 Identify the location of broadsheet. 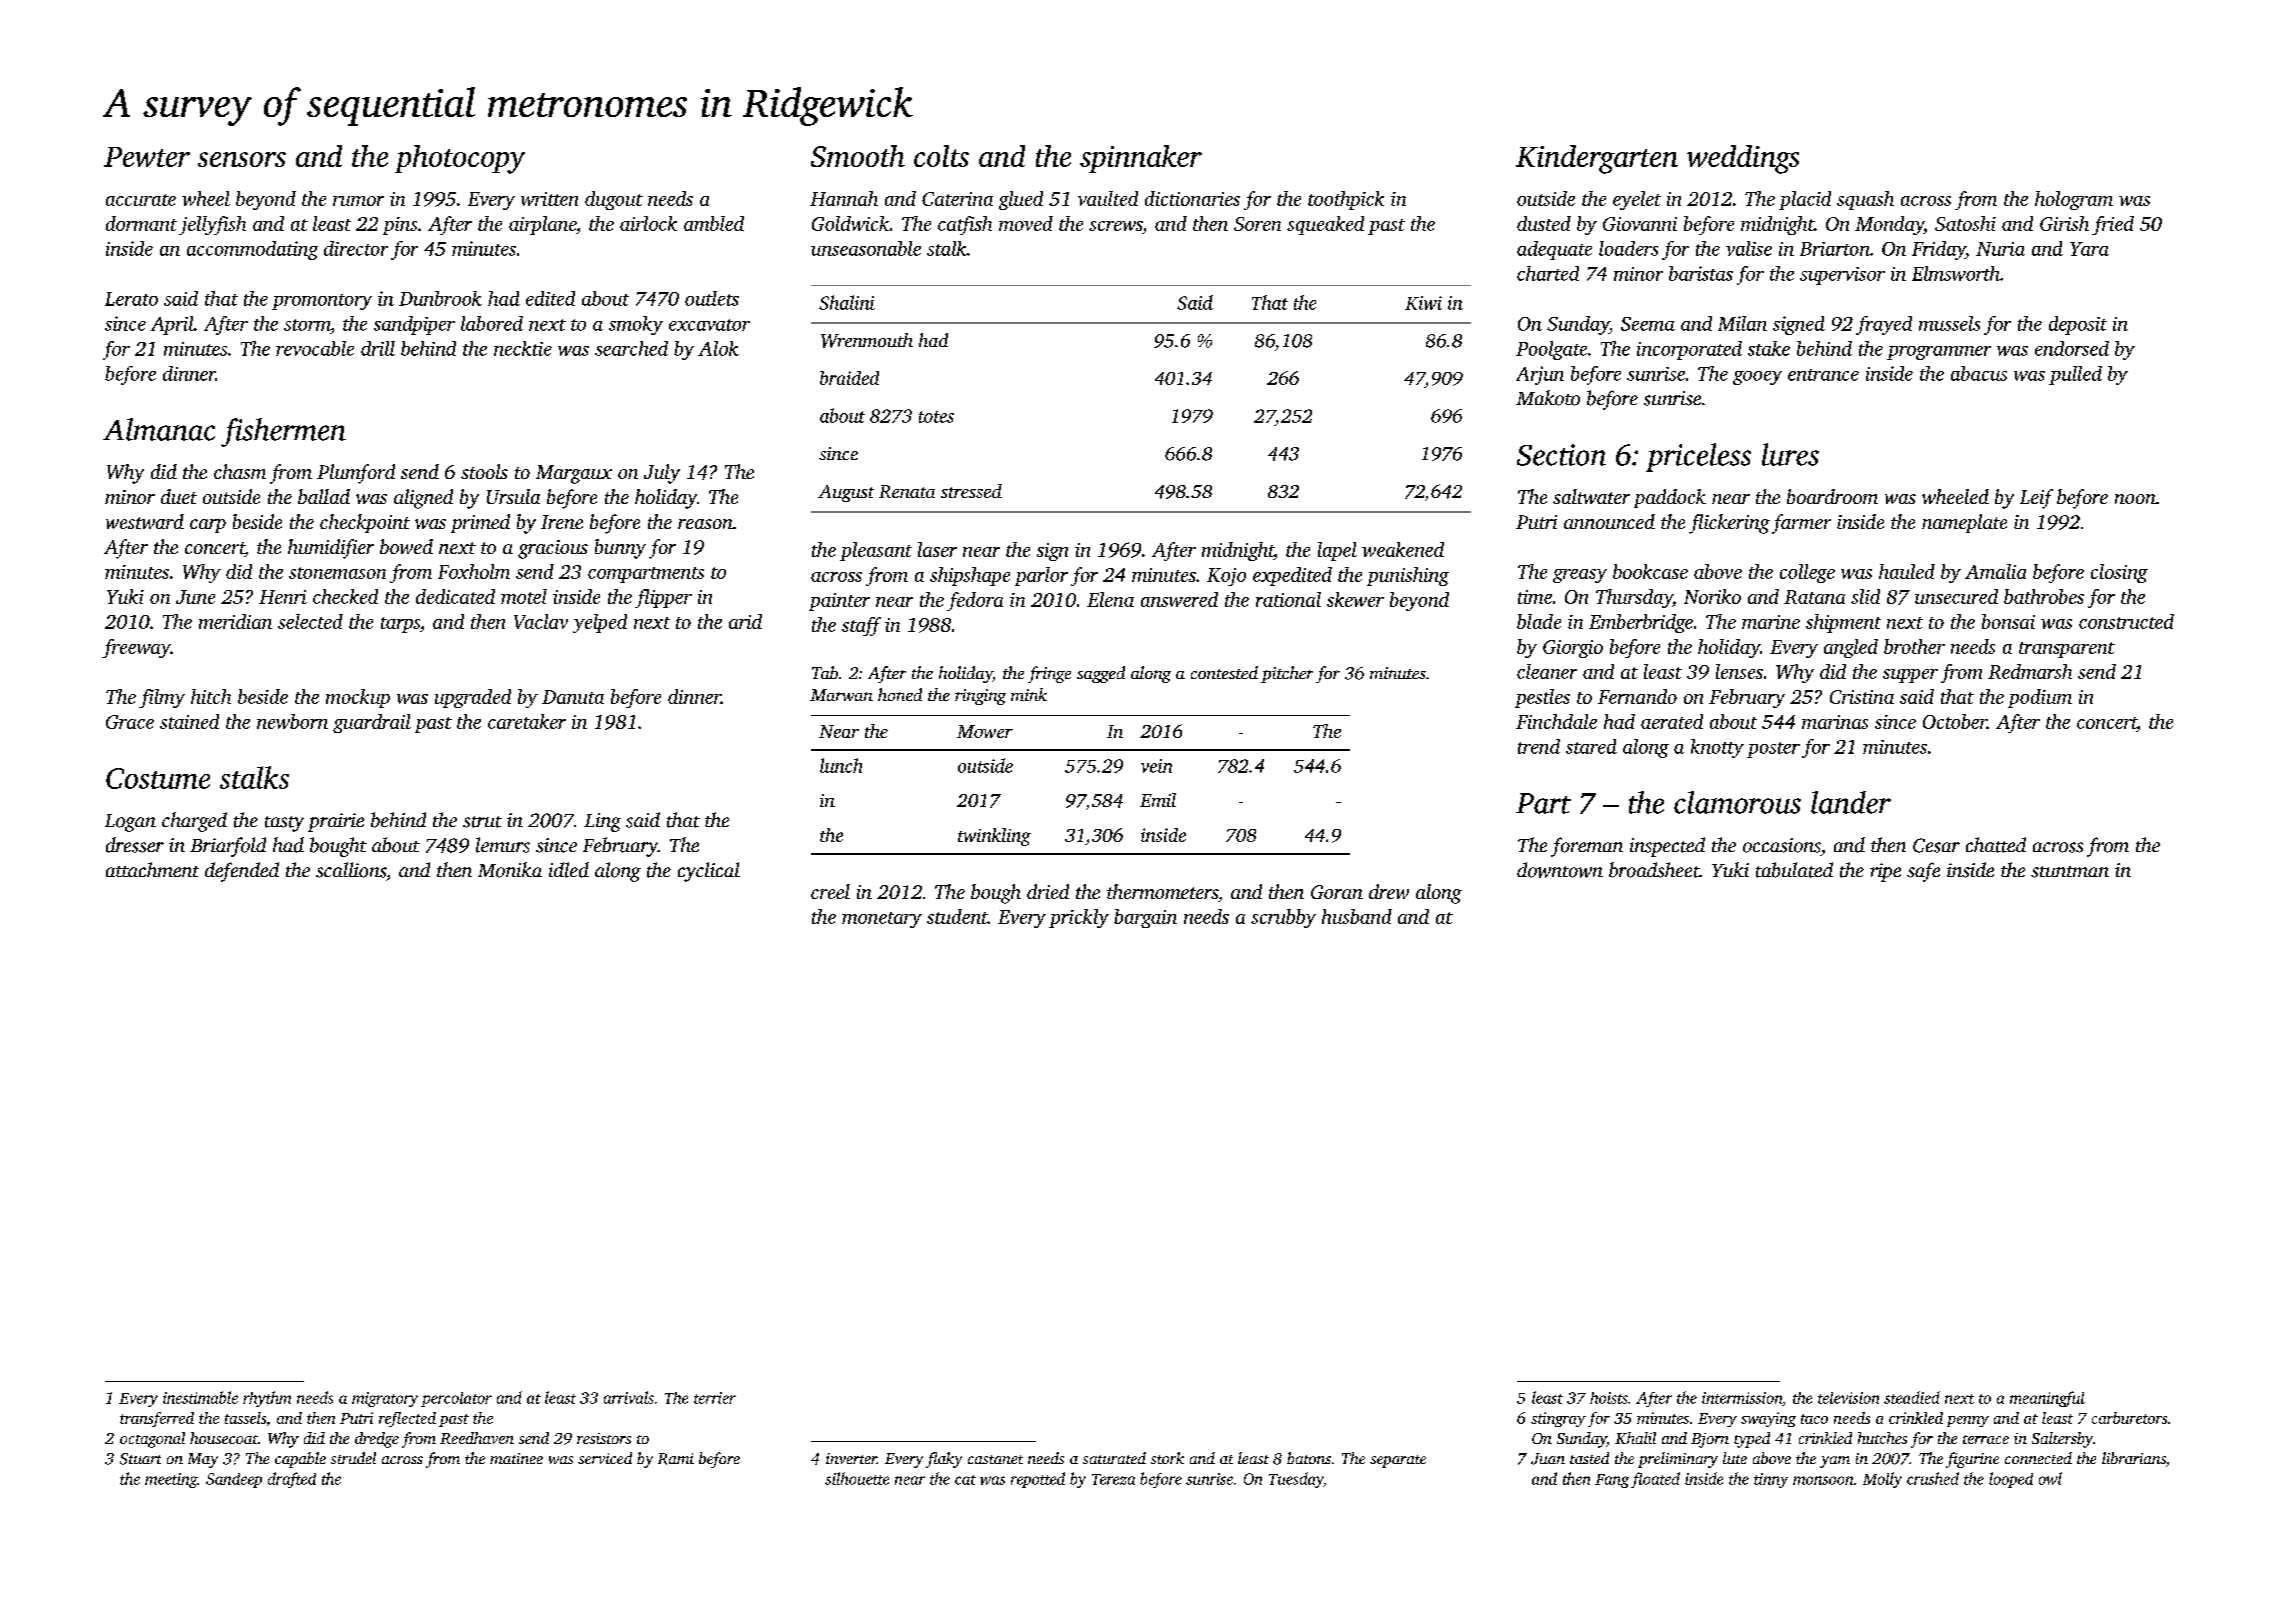
(1654, 870).
